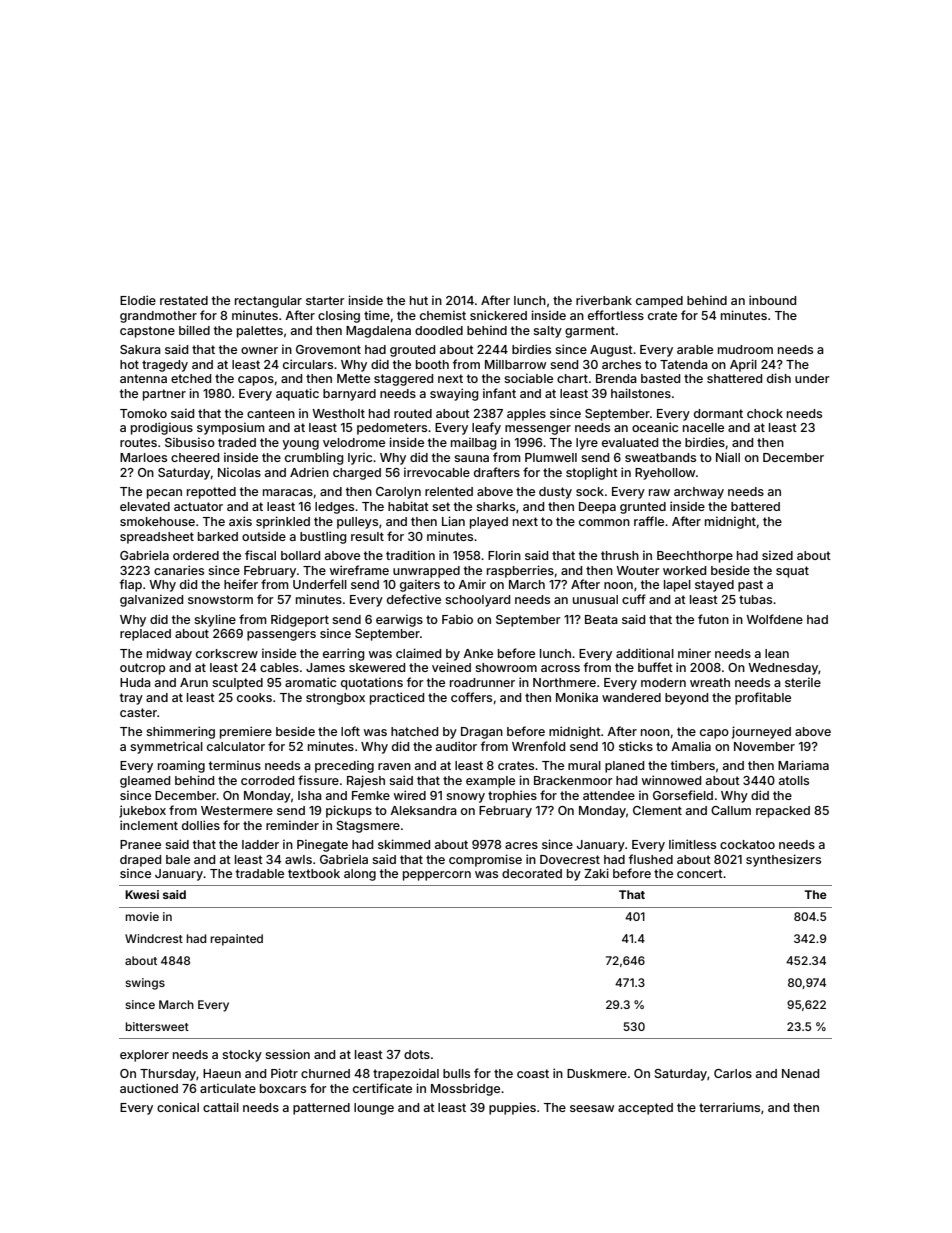  I want to click on inbound, so click(772, 300).
